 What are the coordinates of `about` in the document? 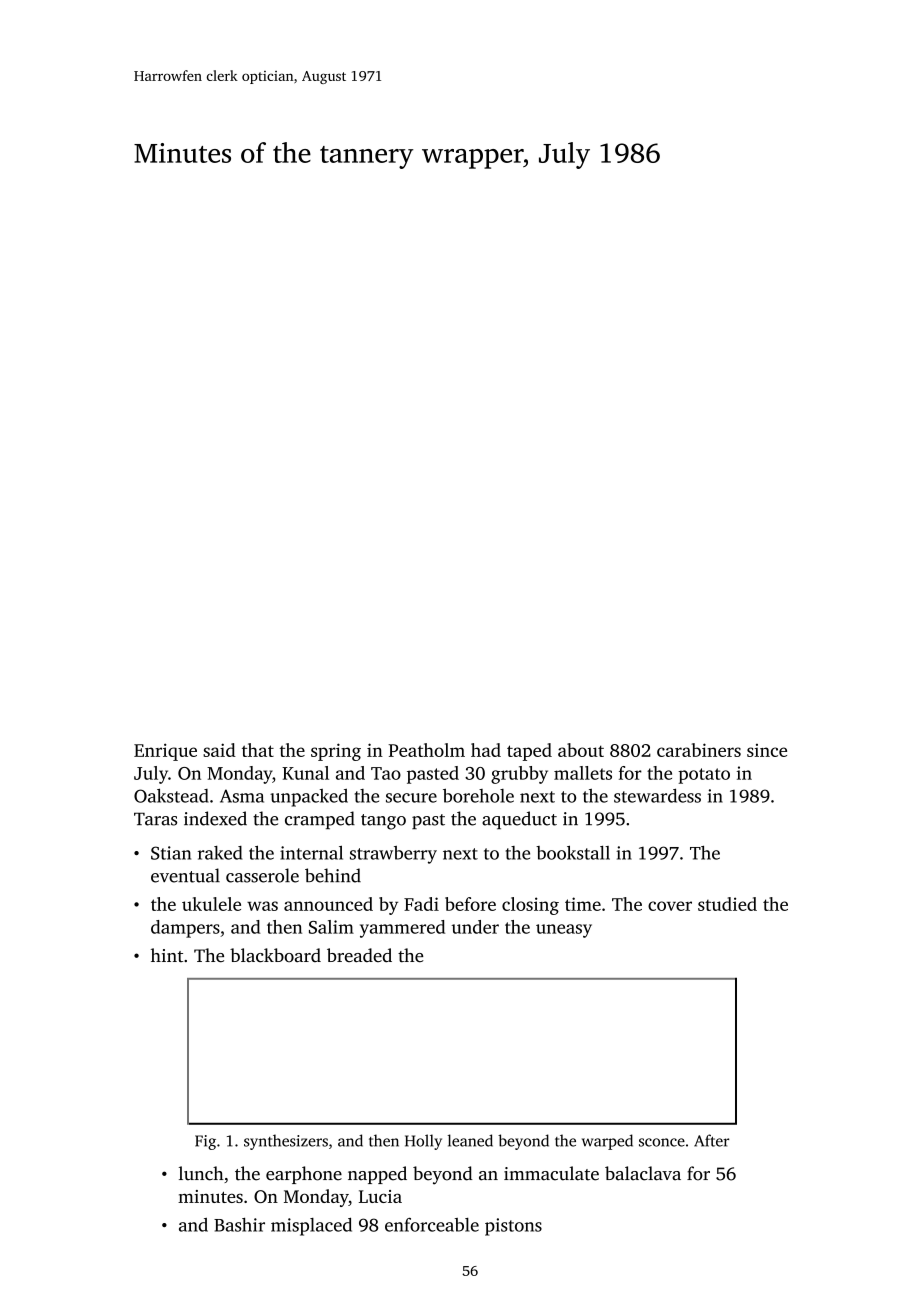 It's located at (581, 750).
